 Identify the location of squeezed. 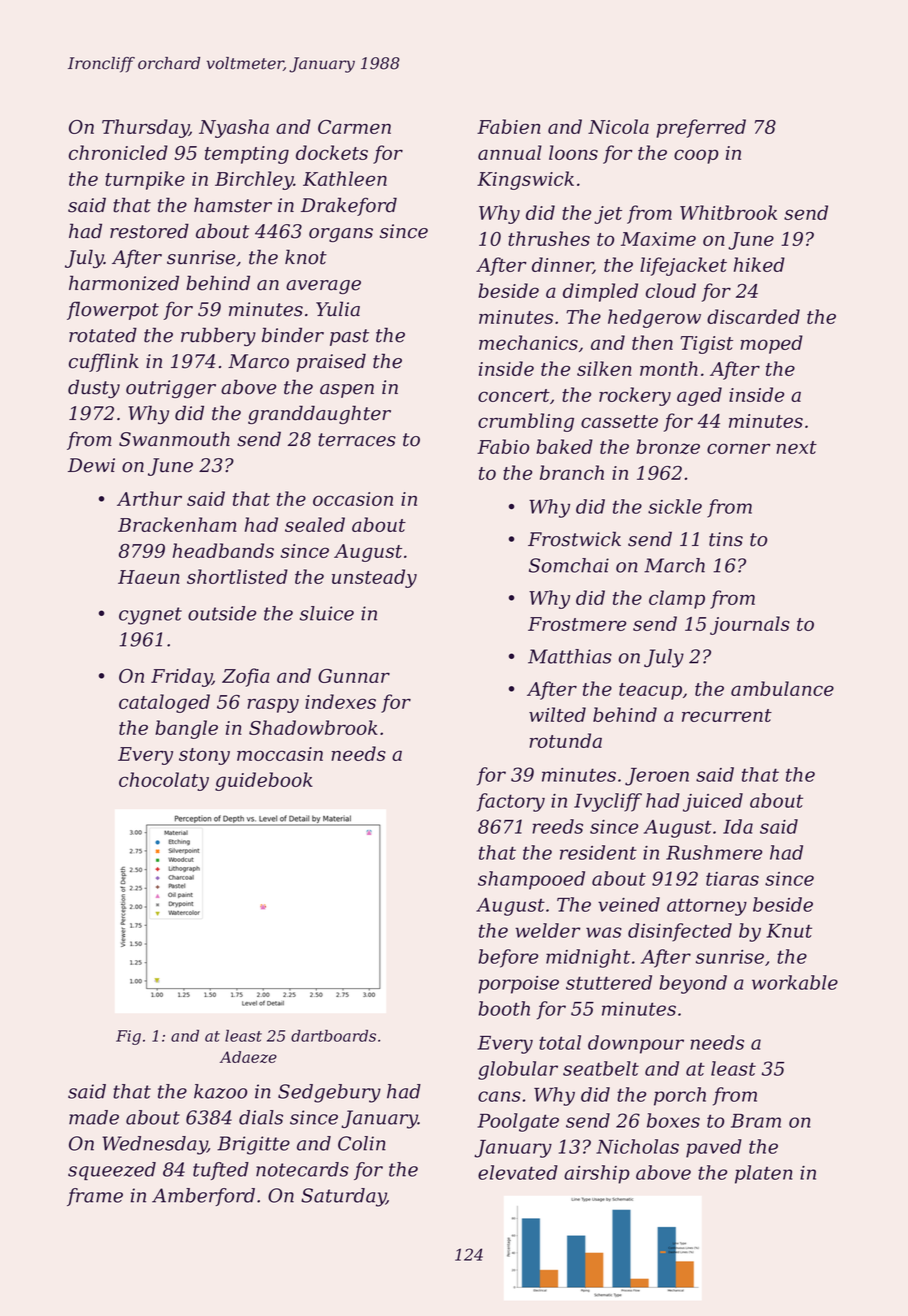
(112, 1171).
